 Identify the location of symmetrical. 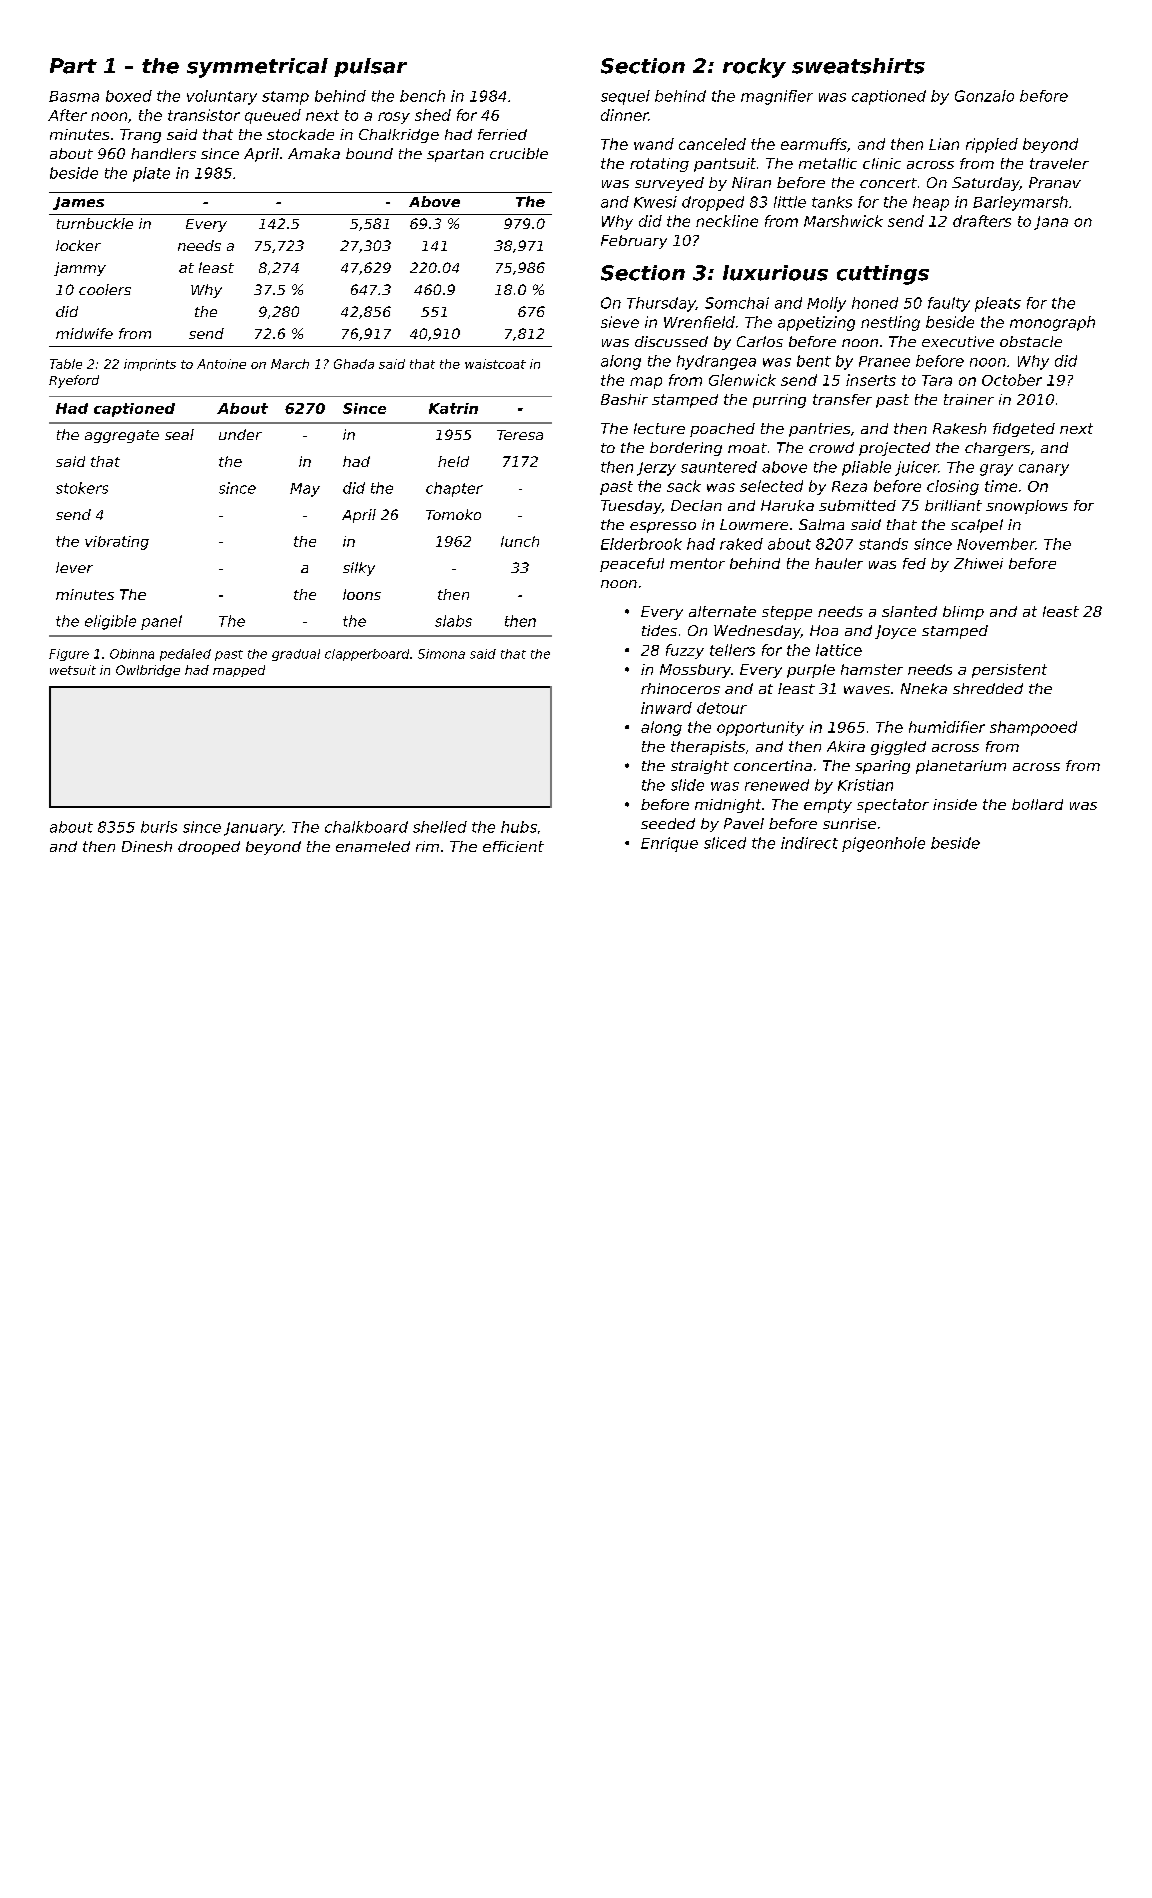
(257, 68).
